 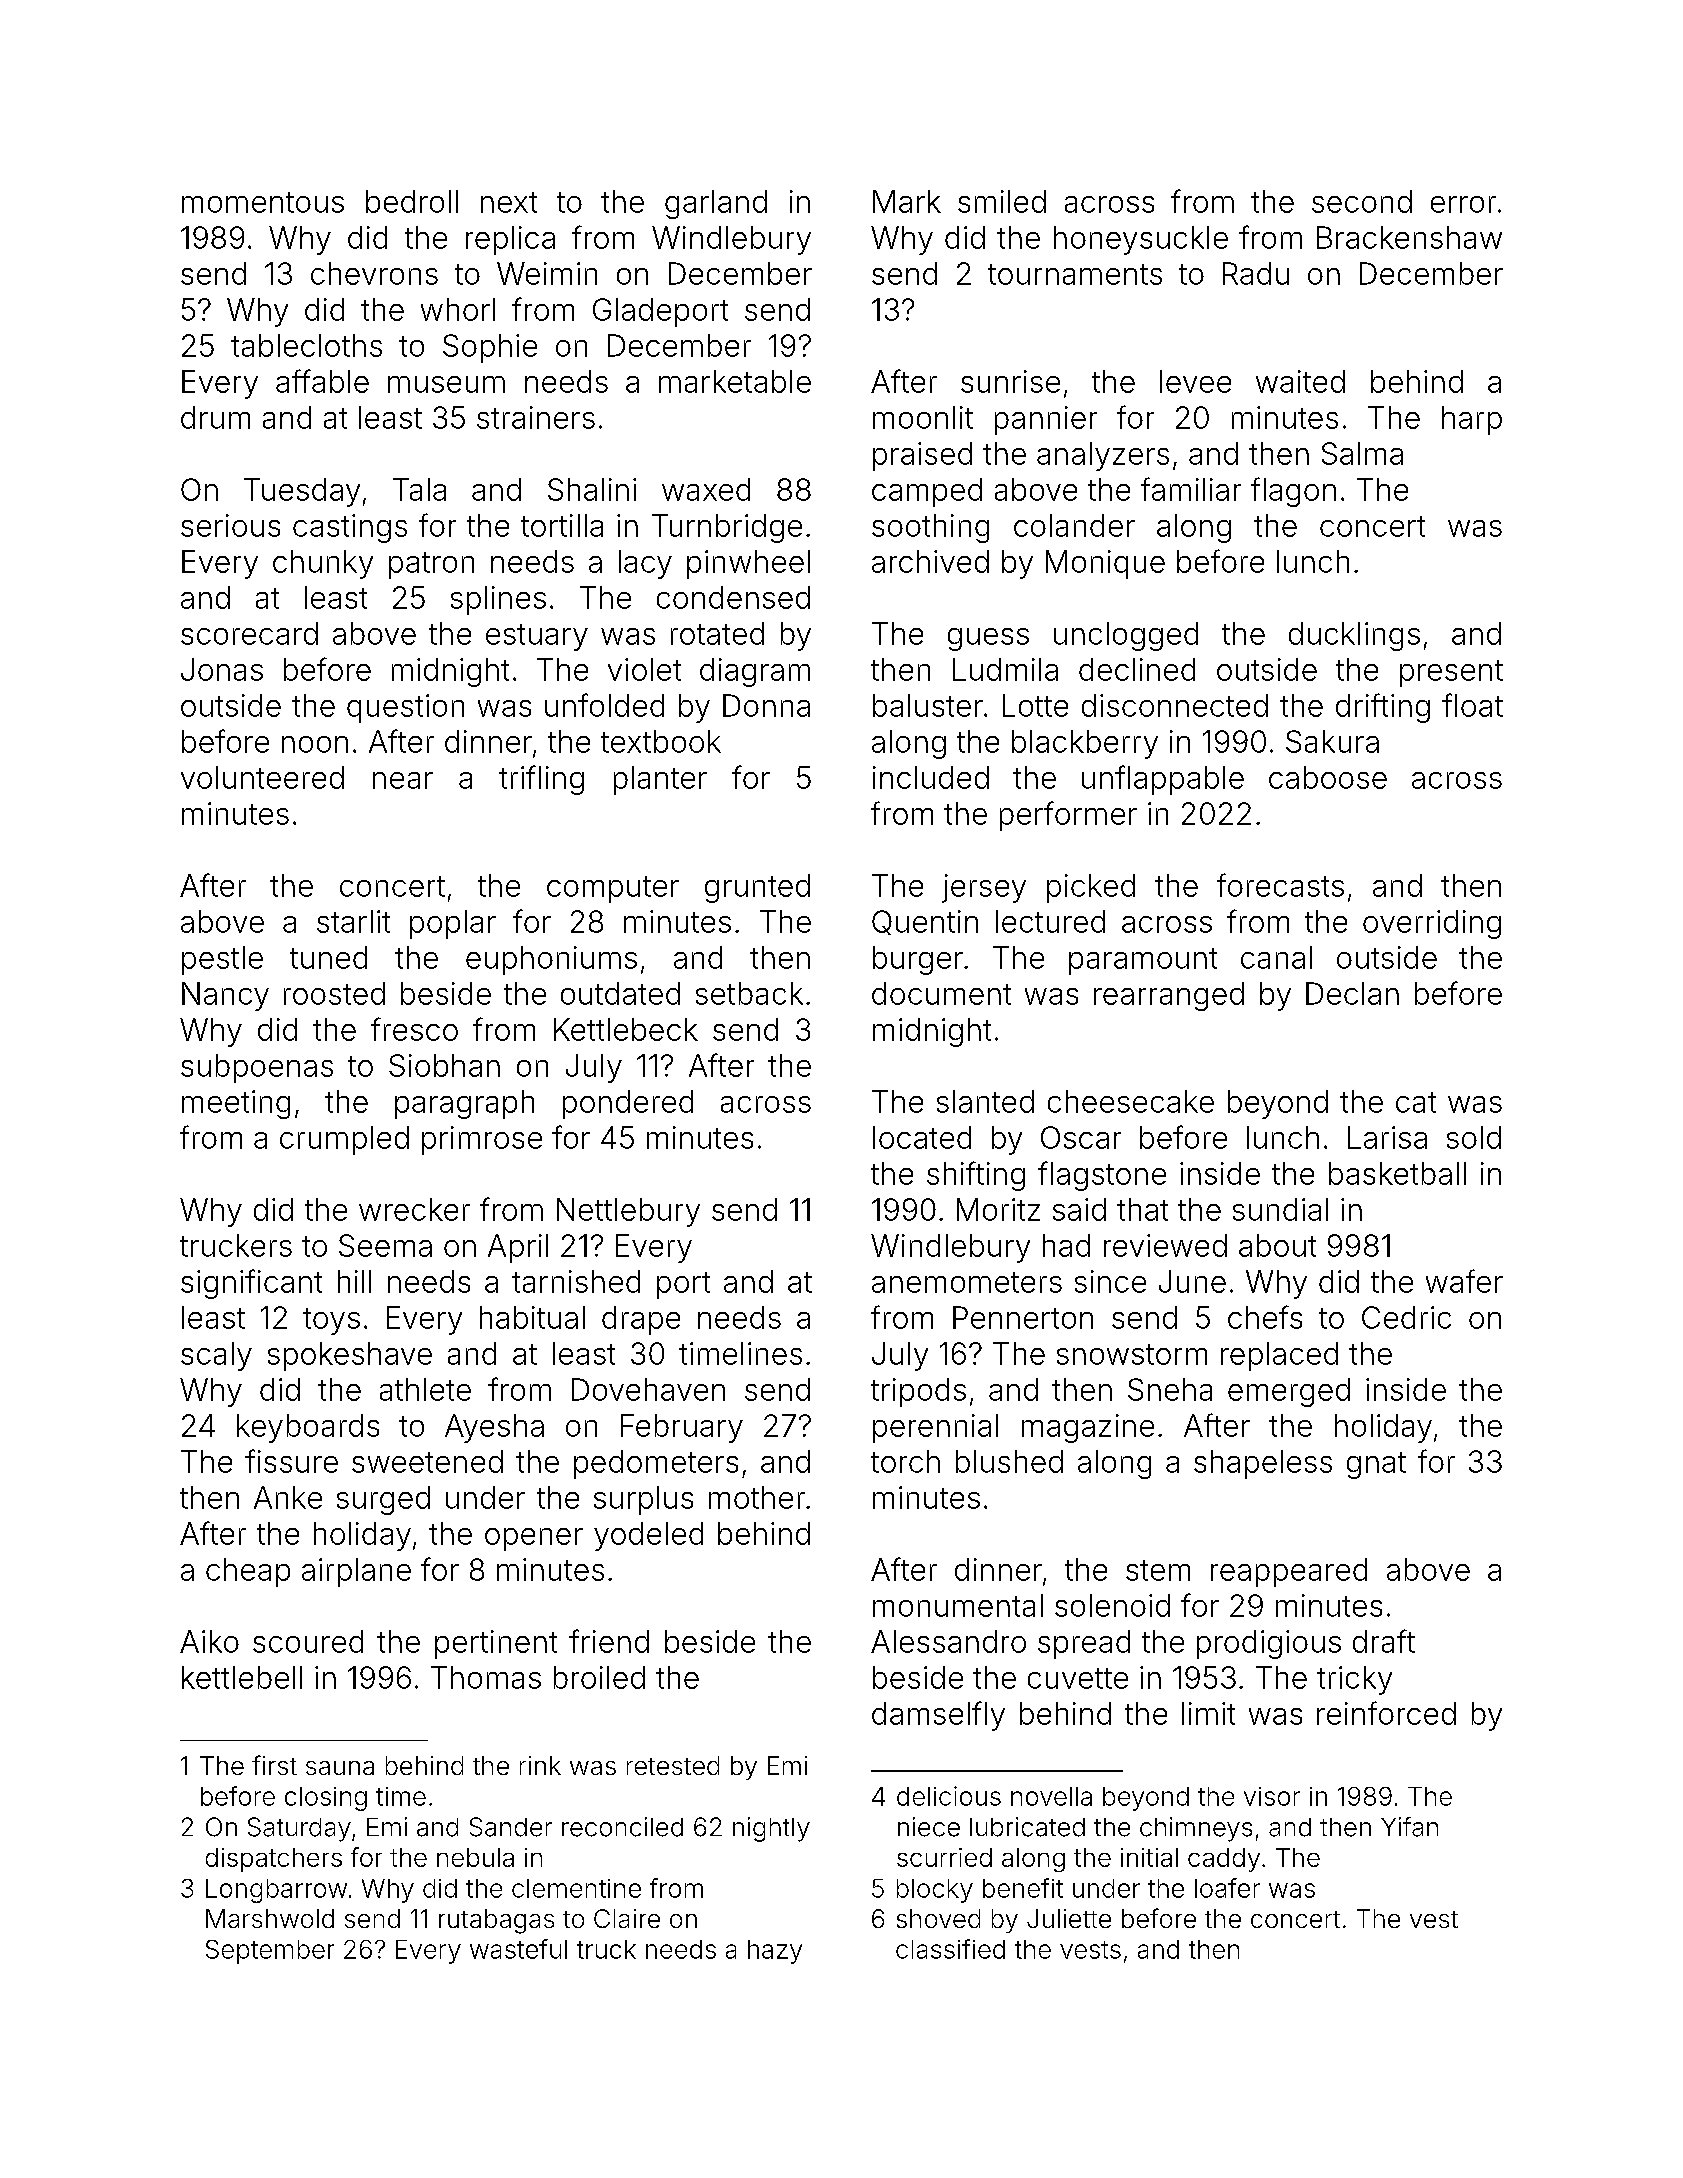 What do you see at coordinates (716, 204) in the page?
I see `garland` at bounding box center [716, 204].
